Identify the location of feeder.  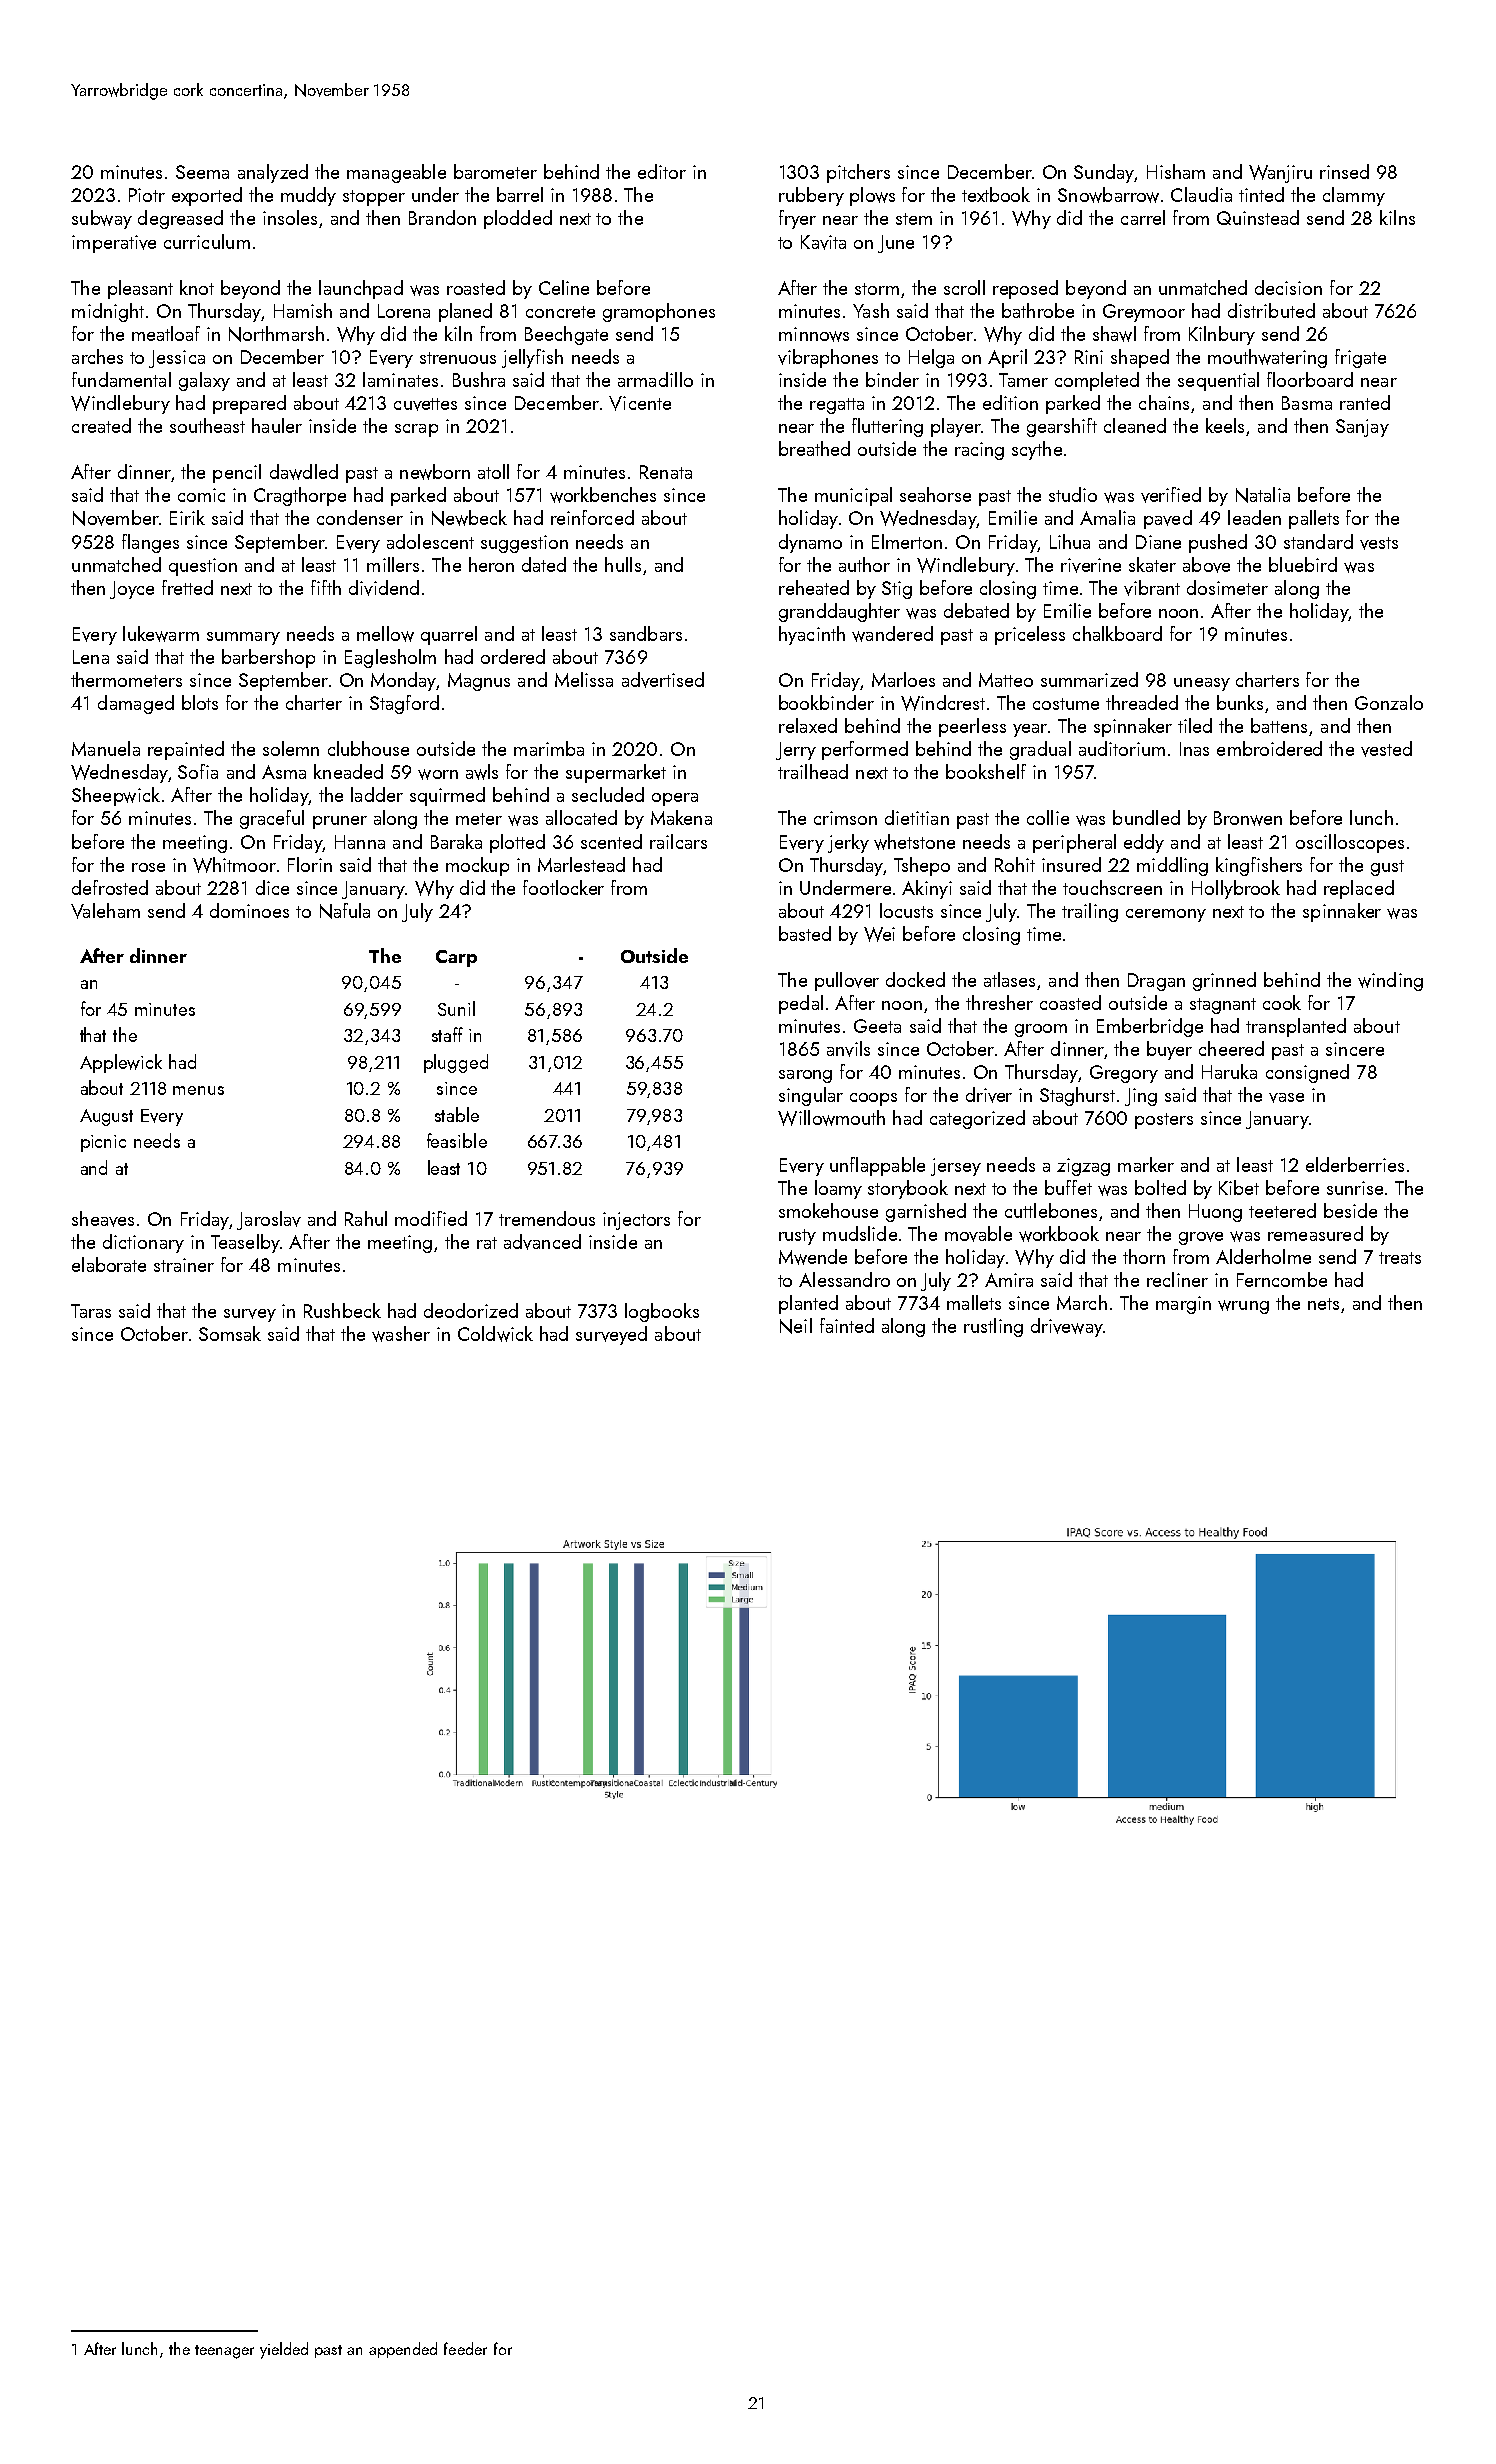
(465, 2348).
